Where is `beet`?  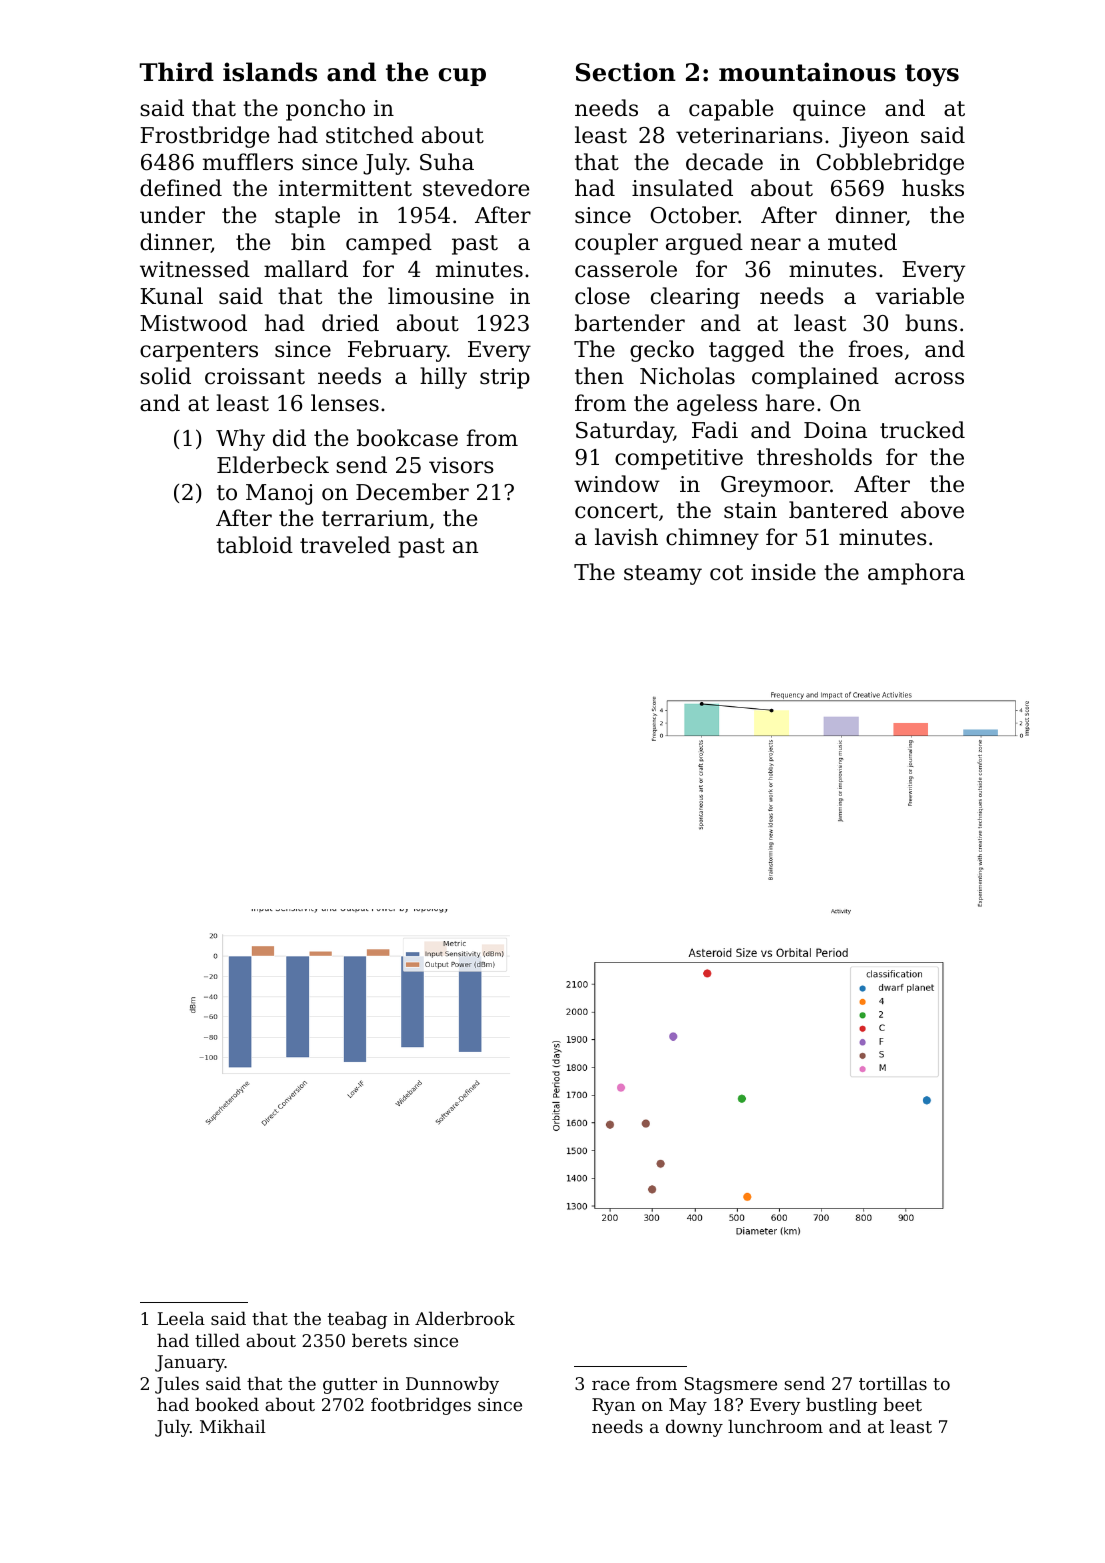 beet is located at coordinates (903, 1404).
